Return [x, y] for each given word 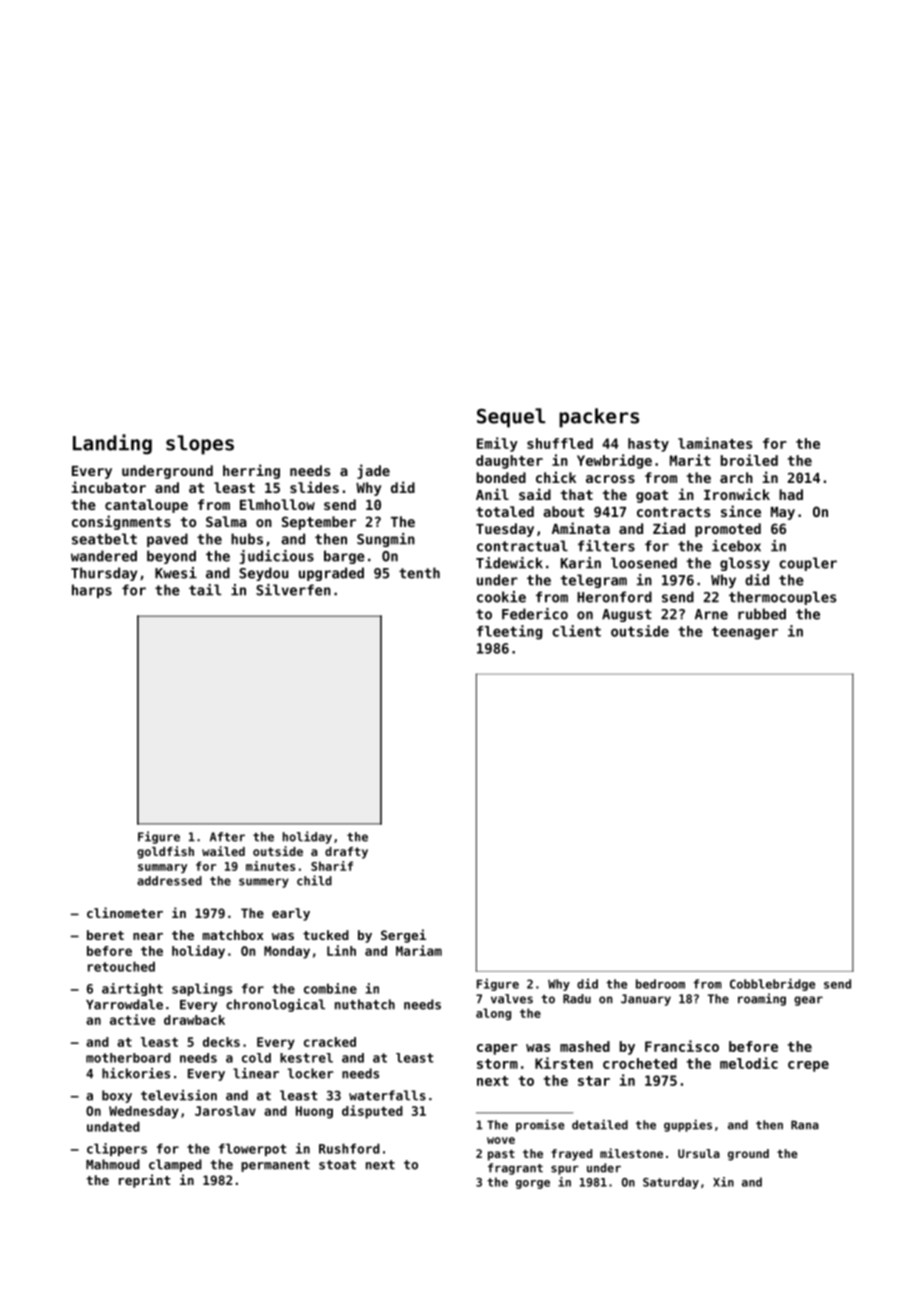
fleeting [509, 632]
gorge [533, 1184]
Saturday [671, 1183]
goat [652, 496]
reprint [144, 1181]
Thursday [104, 574]
